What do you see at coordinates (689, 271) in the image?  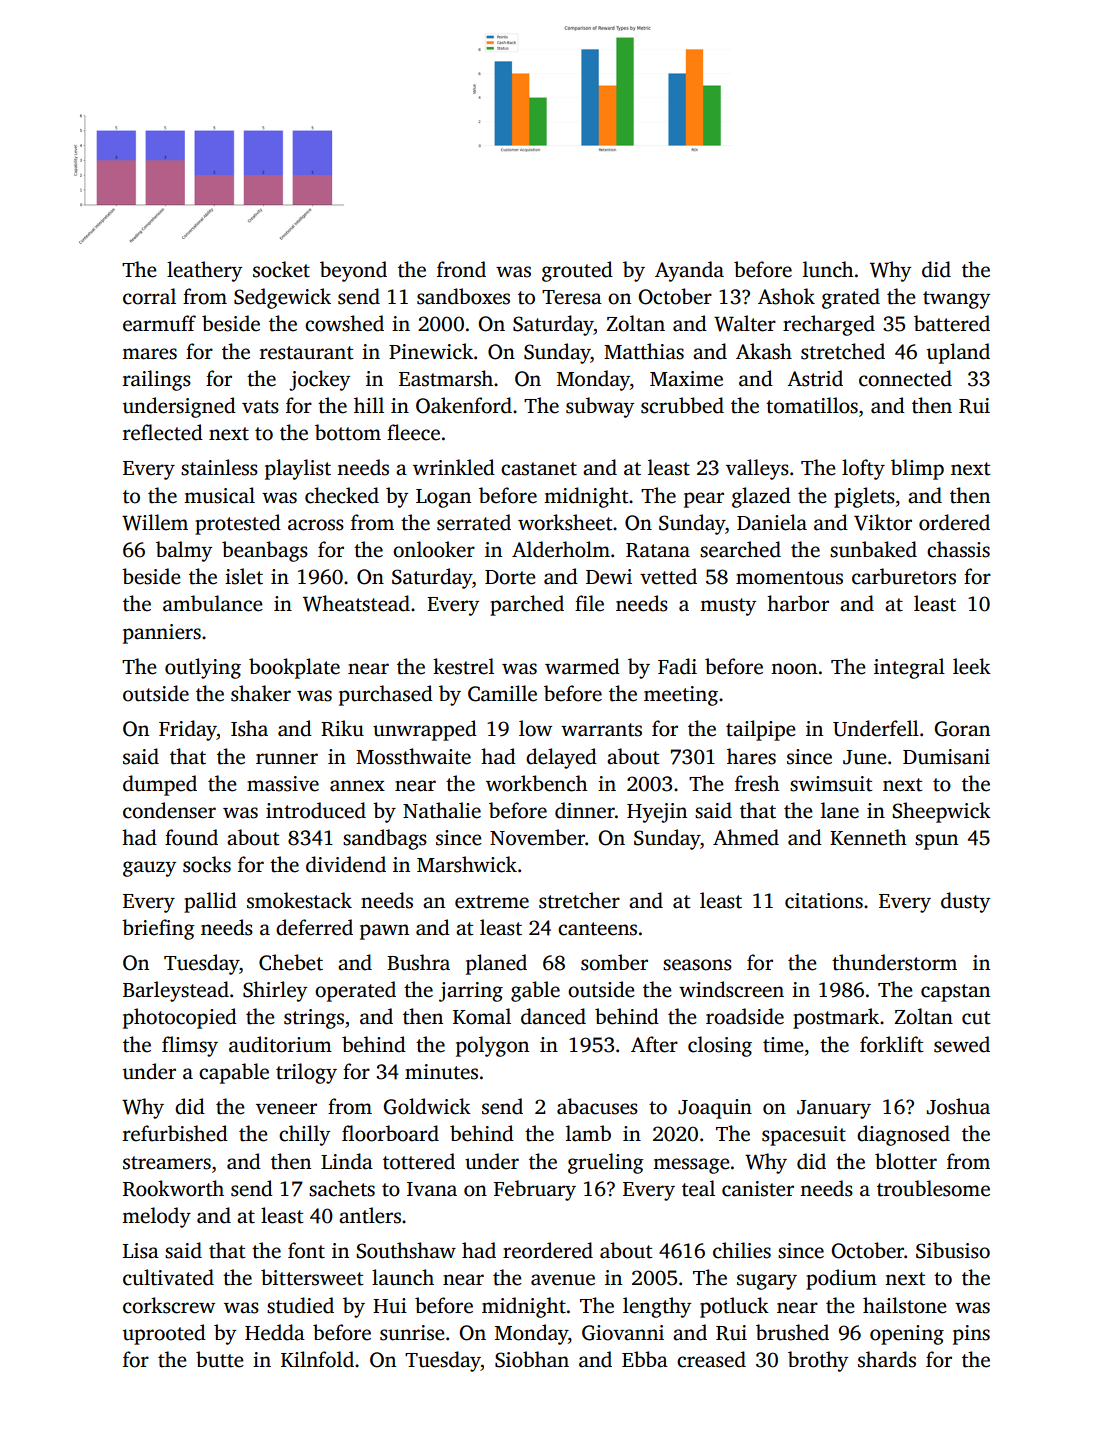 I see `Ayanda` at bounding box center [689, 271].
